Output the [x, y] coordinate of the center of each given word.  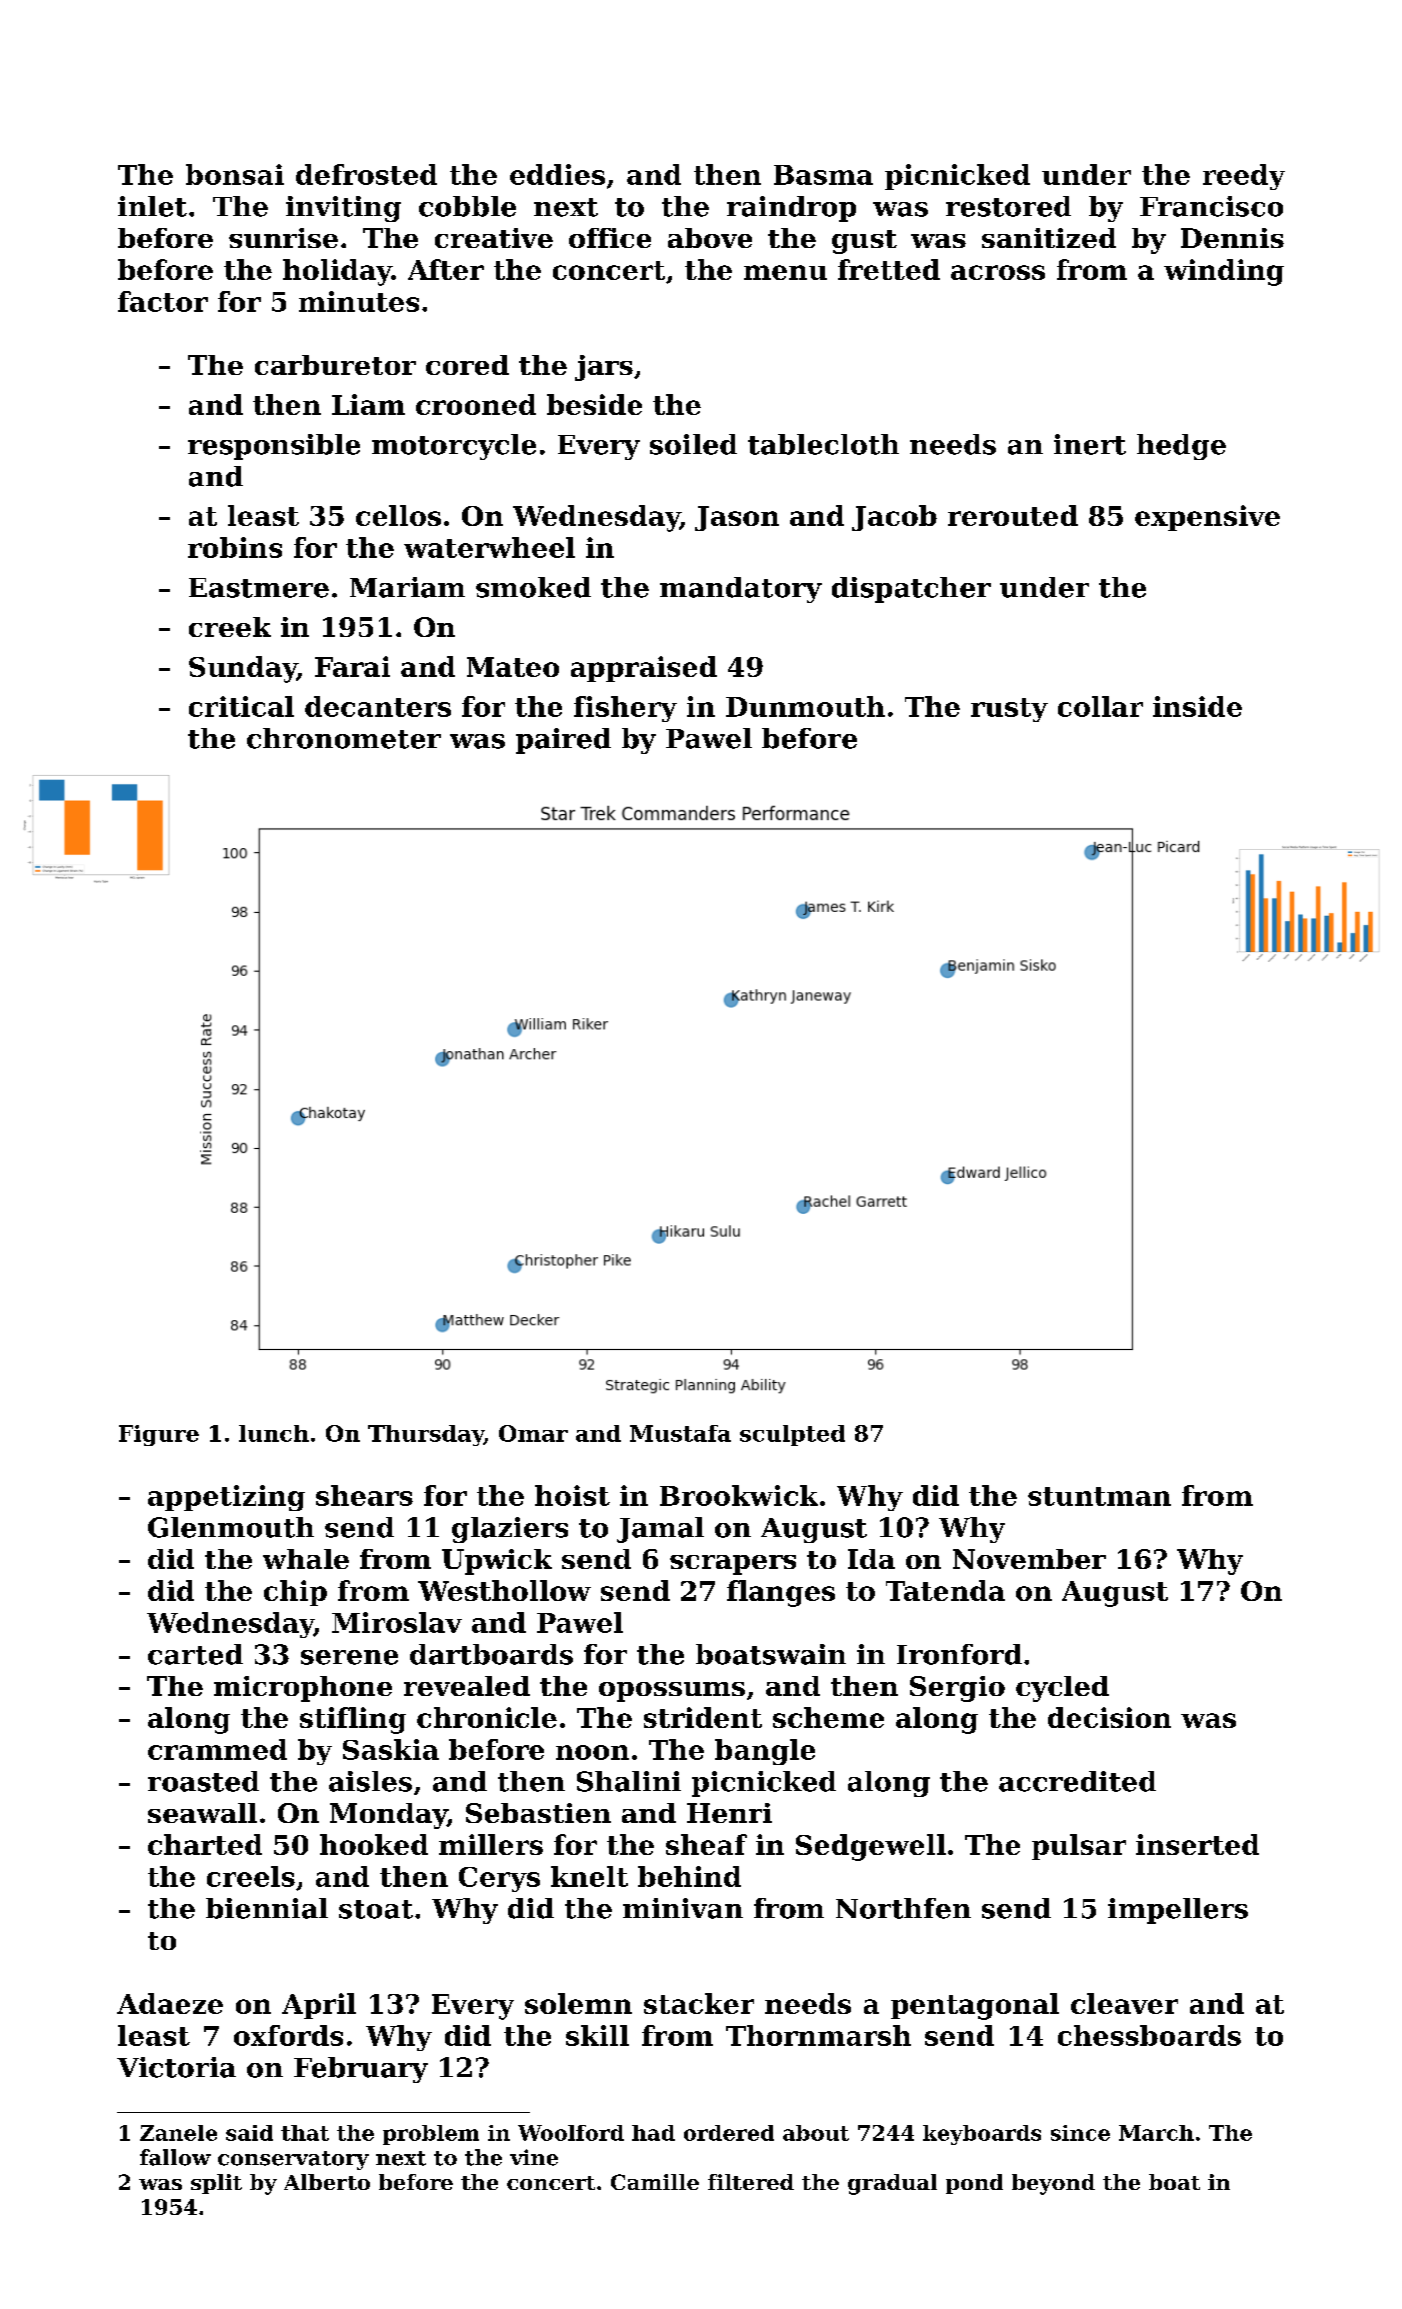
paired [563, 741]
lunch [274, 1433]
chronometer [344, 738]
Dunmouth [805, 706]
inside [1197, 706]
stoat [376, 1909]
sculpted [792, 1435]
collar [1100, 706]
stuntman [1099, 1496]
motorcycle [454, 447]
